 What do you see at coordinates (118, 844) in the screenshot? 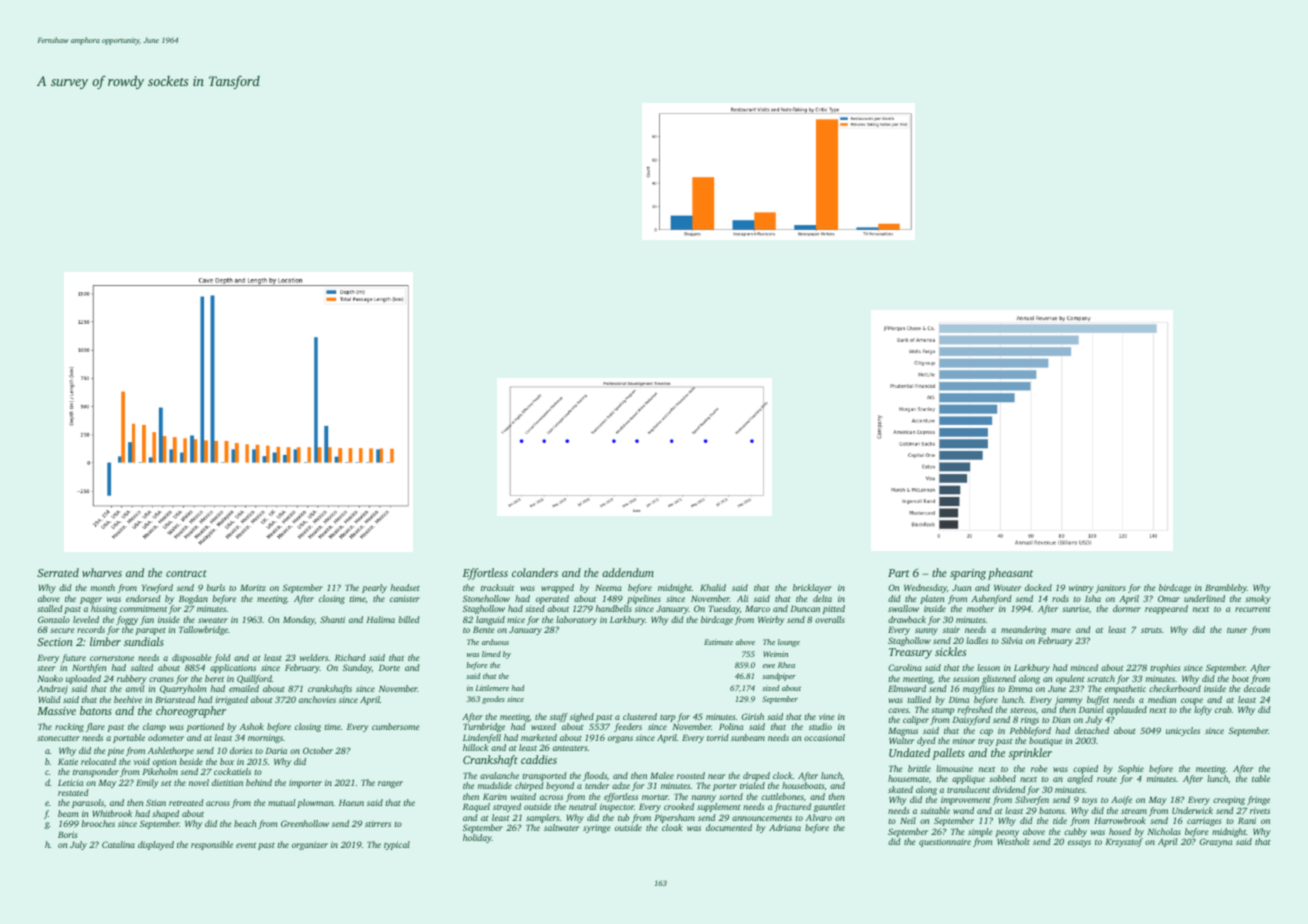
I see `Catalina` at bounding box center [118, 844].
